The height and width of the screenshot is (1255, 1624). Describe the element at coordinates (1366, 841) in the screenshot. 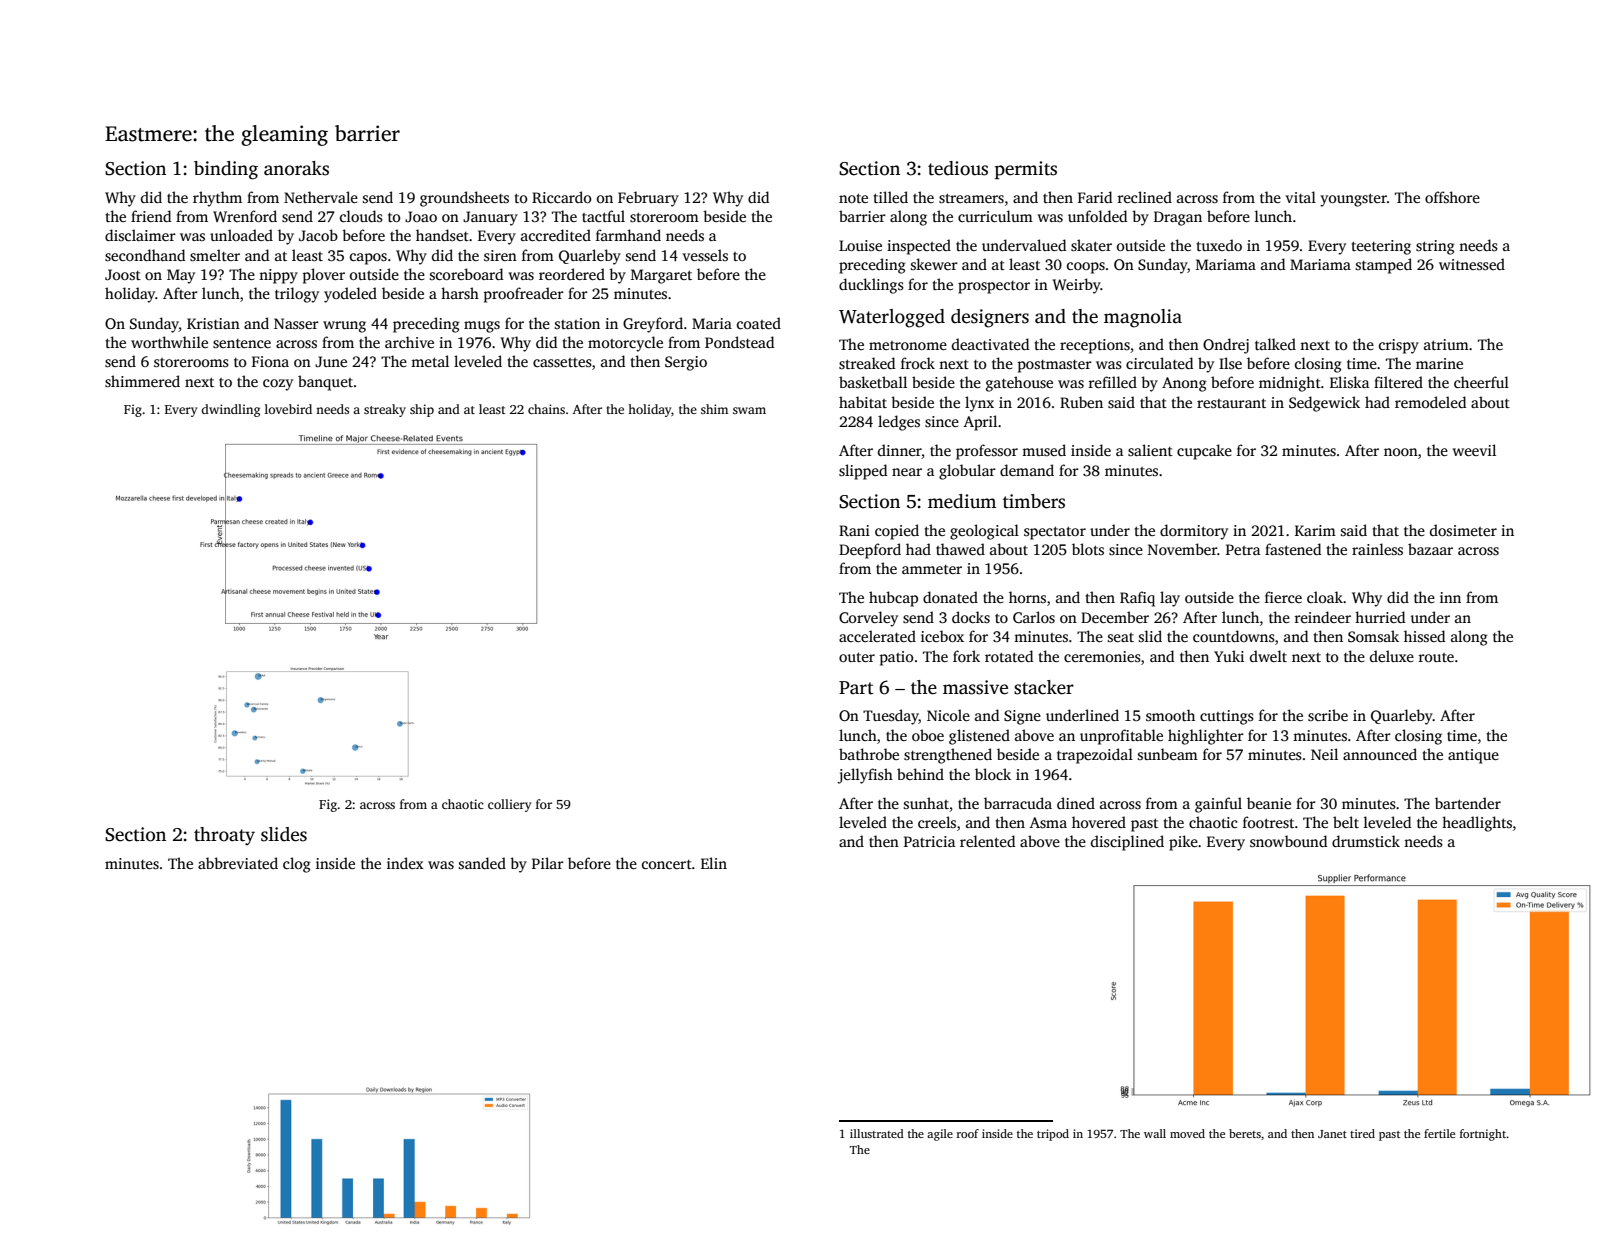

I see `drumstick` at that location.
